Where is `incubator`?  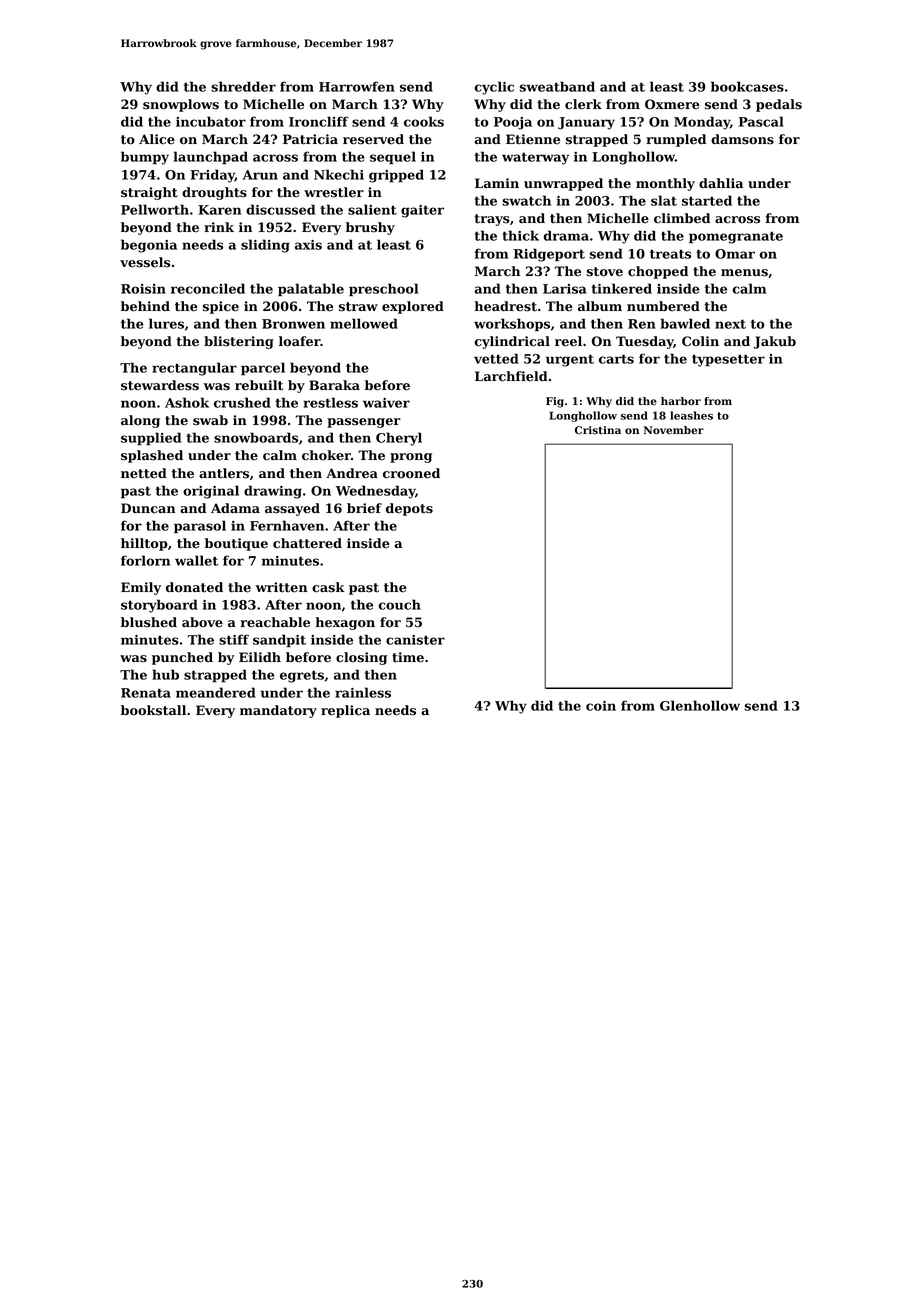 incubator is located at coordinates (211, 121).
